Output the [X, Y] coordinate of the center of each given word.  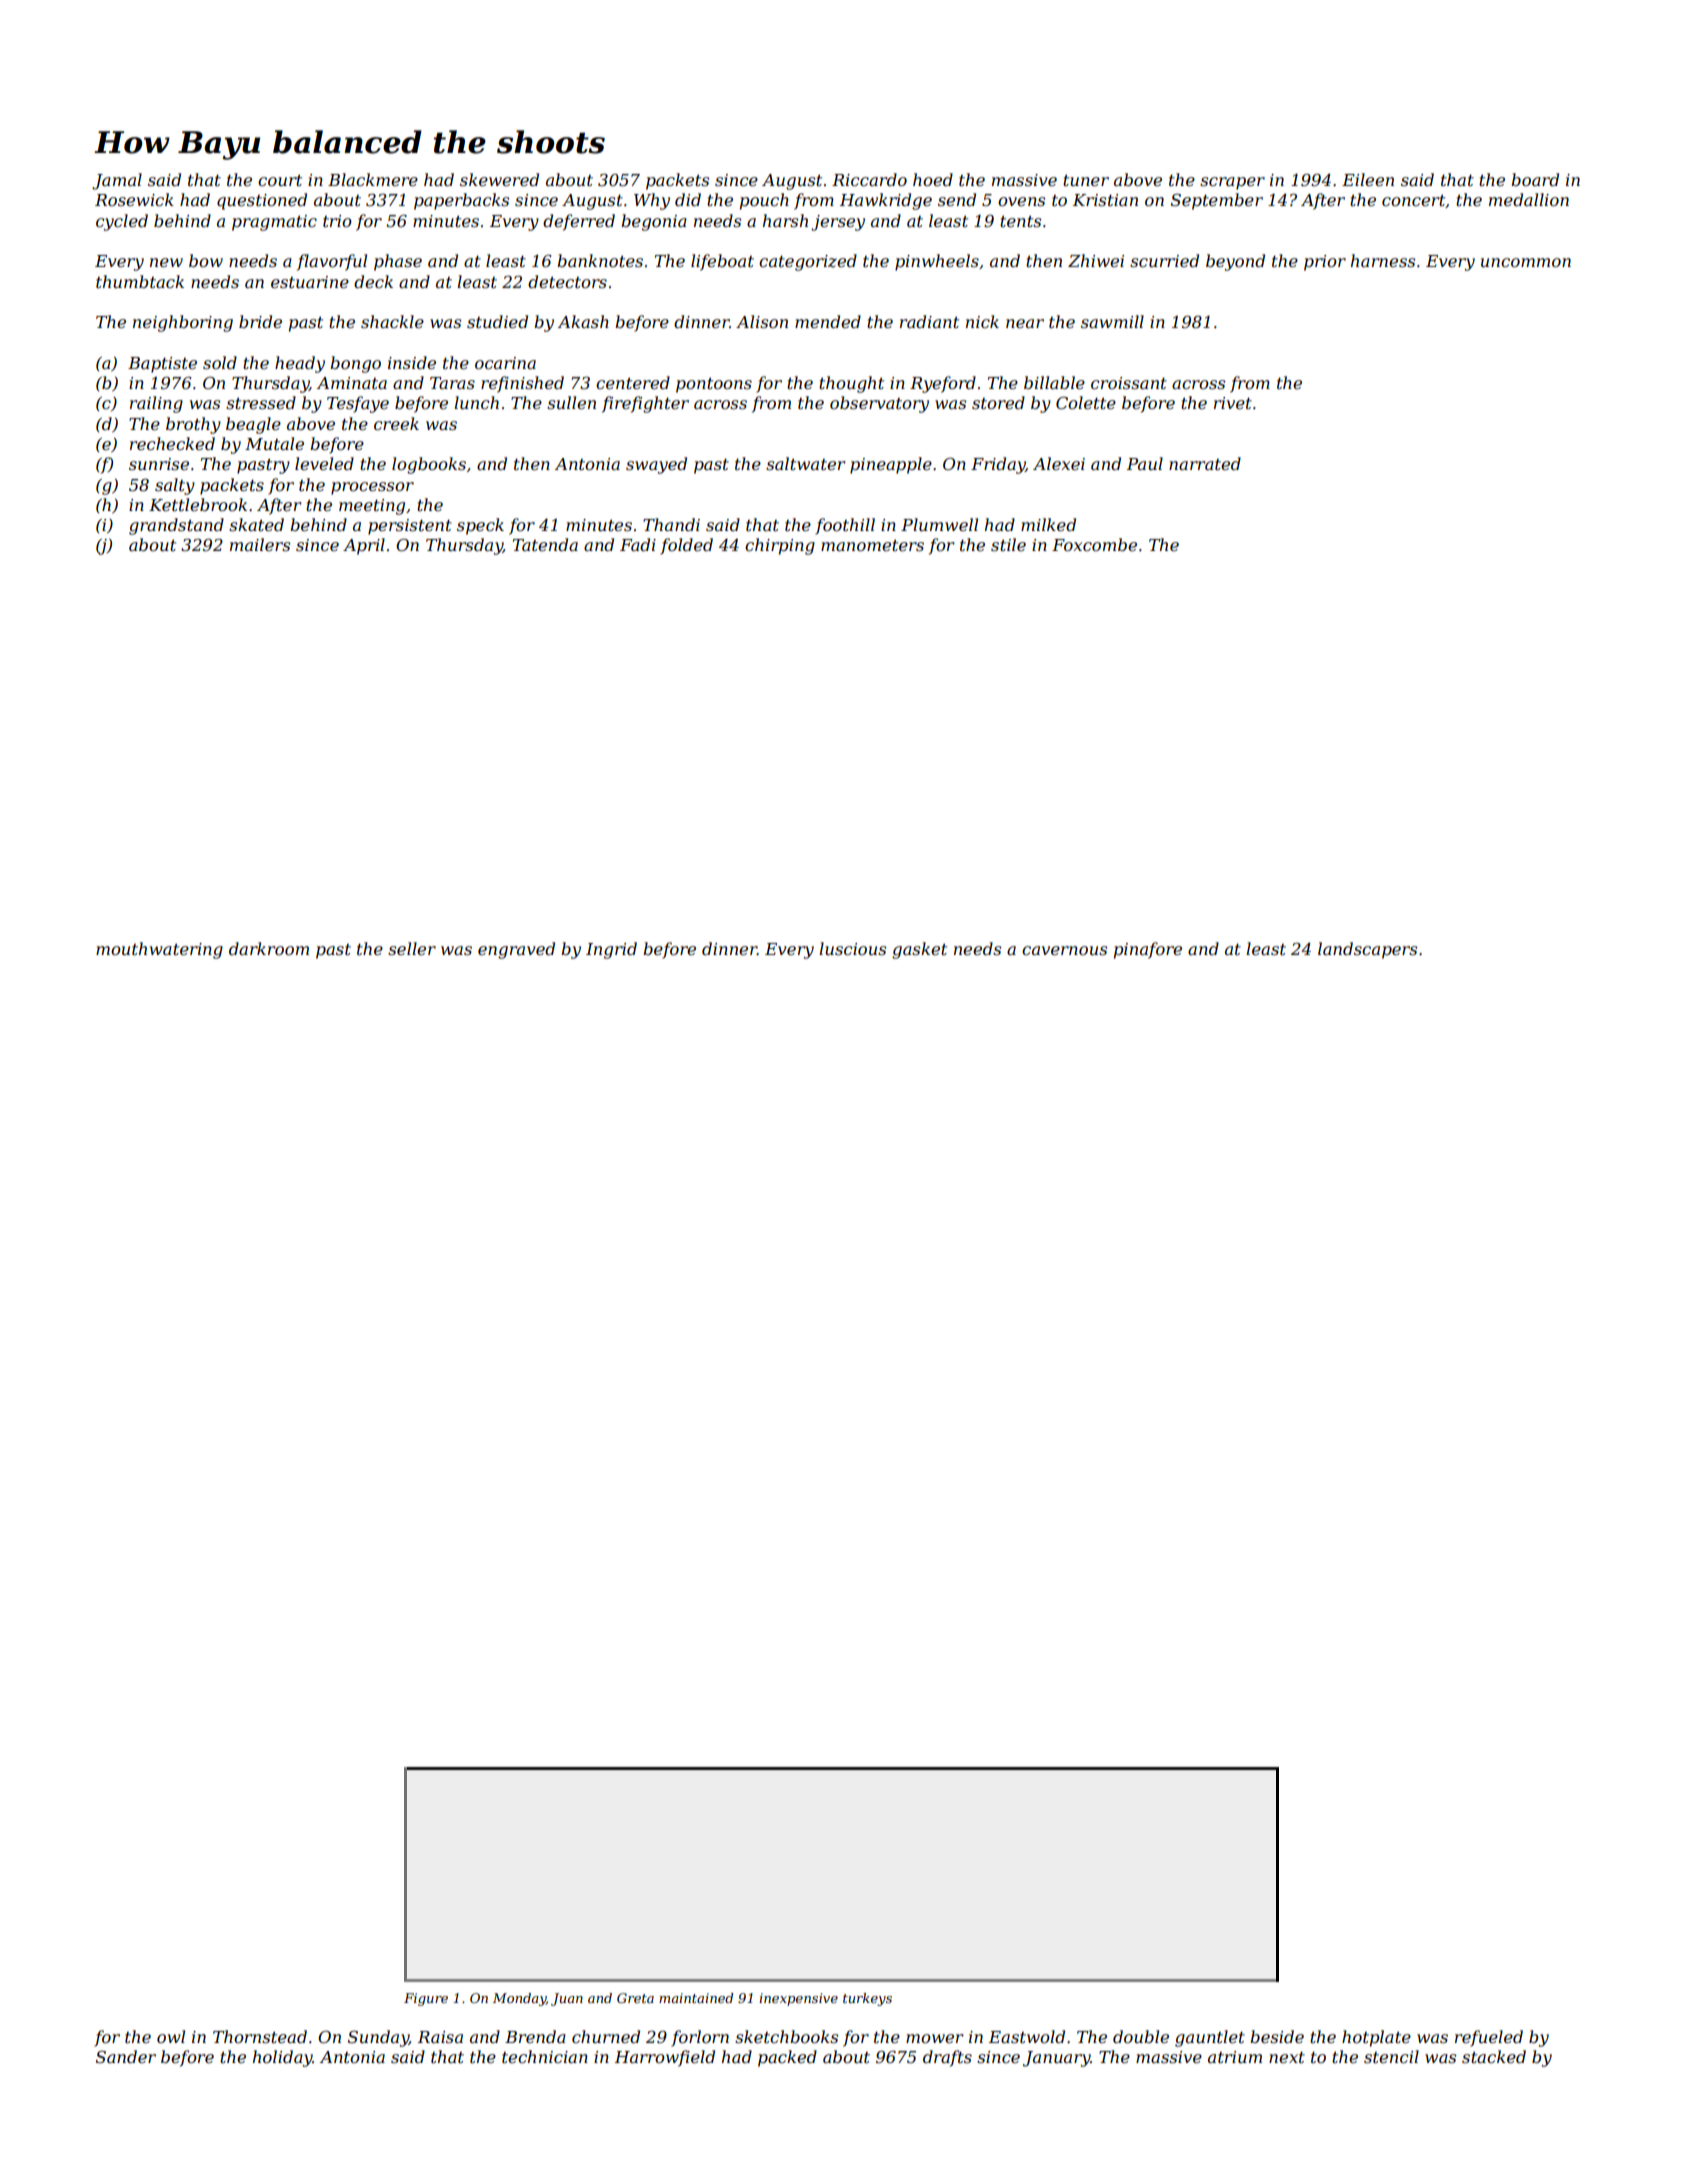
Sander [126, 2056]
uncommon [1526, 262]
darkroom [269, 948]
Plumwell [939, 524]
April [364, 546]
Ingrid [611, 950]
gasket [919, 950]
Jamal [117, 181]
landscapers [1367, 950]
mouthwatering [159, 950]
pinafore [1148, 950]
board [1535, 179]
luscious [852, 948]
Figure [426, 1999]
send [957, 199]
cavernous [1064, 950]
